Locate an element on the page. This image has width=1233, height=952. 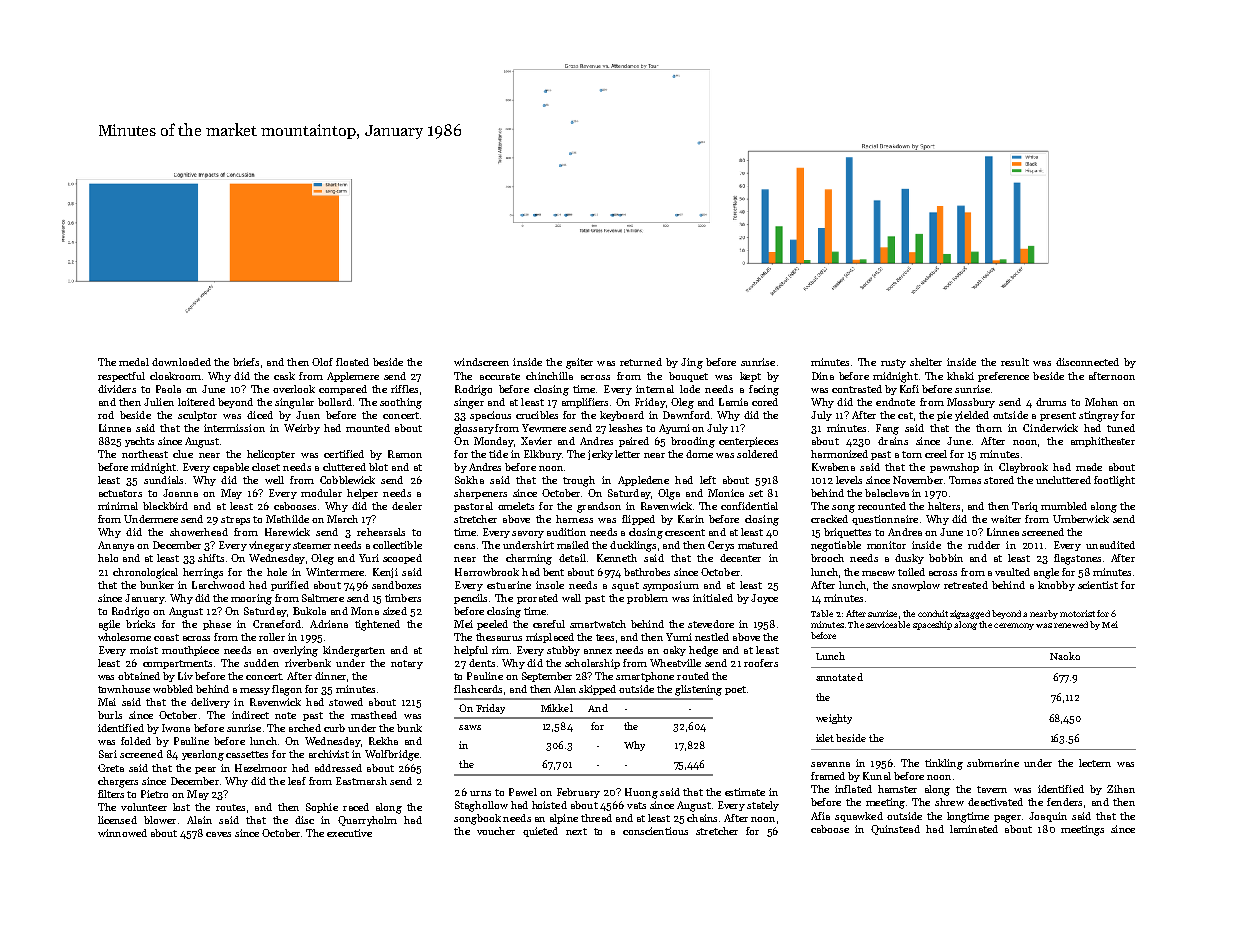
urns is located at coordinates (480, 793).
